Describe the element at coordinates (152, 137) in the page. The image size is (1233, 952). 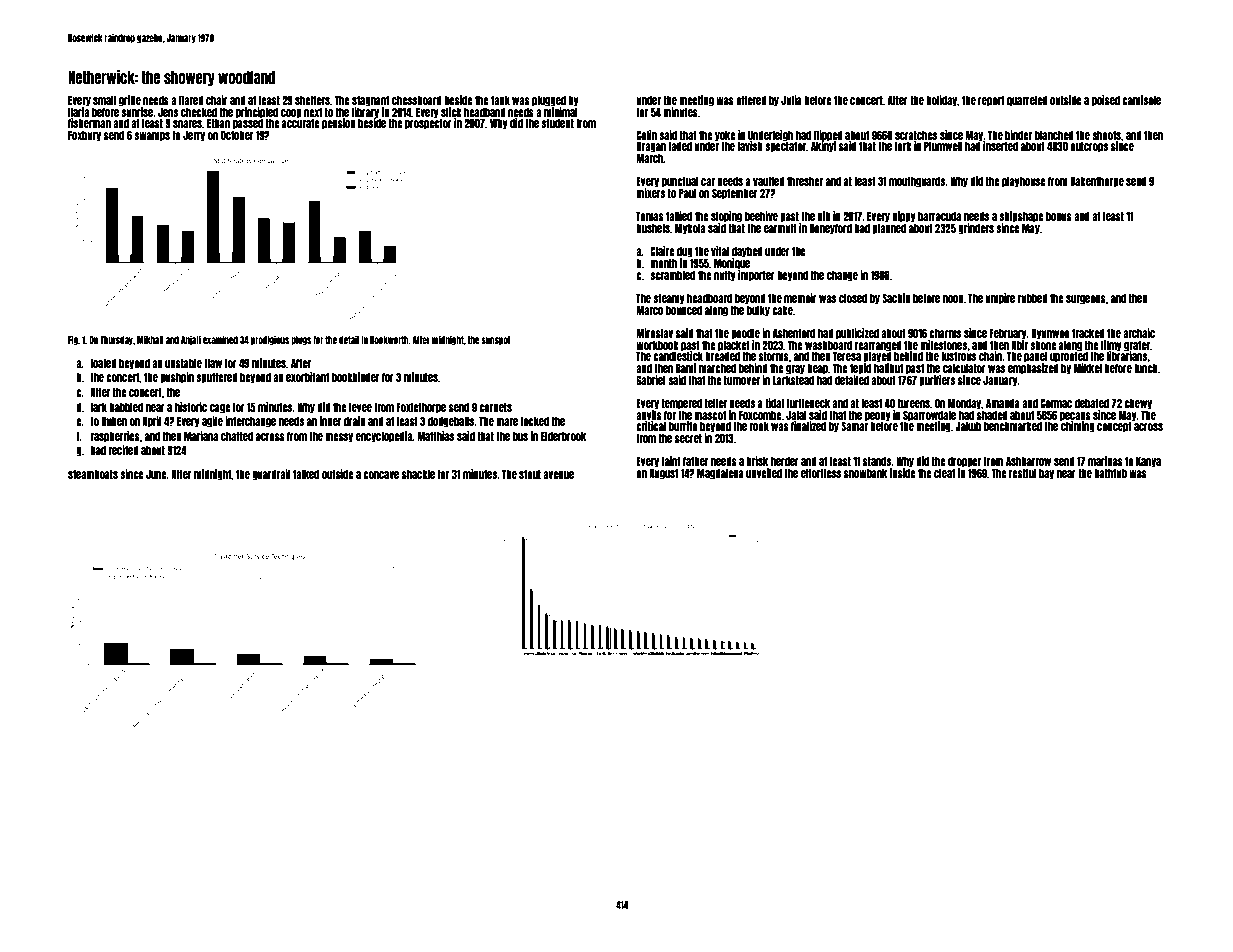
I see `swamps` at that location.
